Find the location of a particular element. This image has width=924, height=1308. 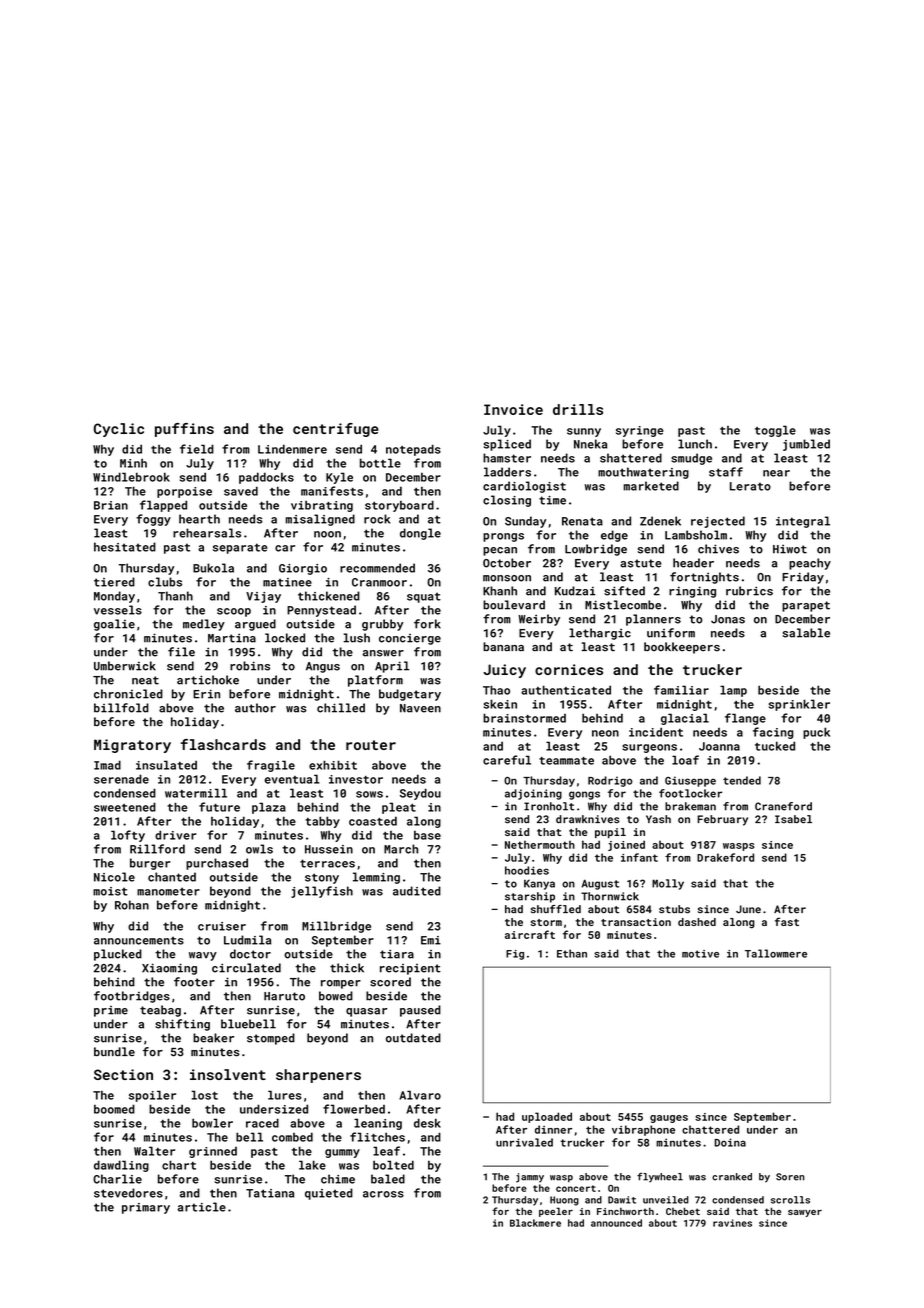

Nneka is located at coordinates (590, 444).
